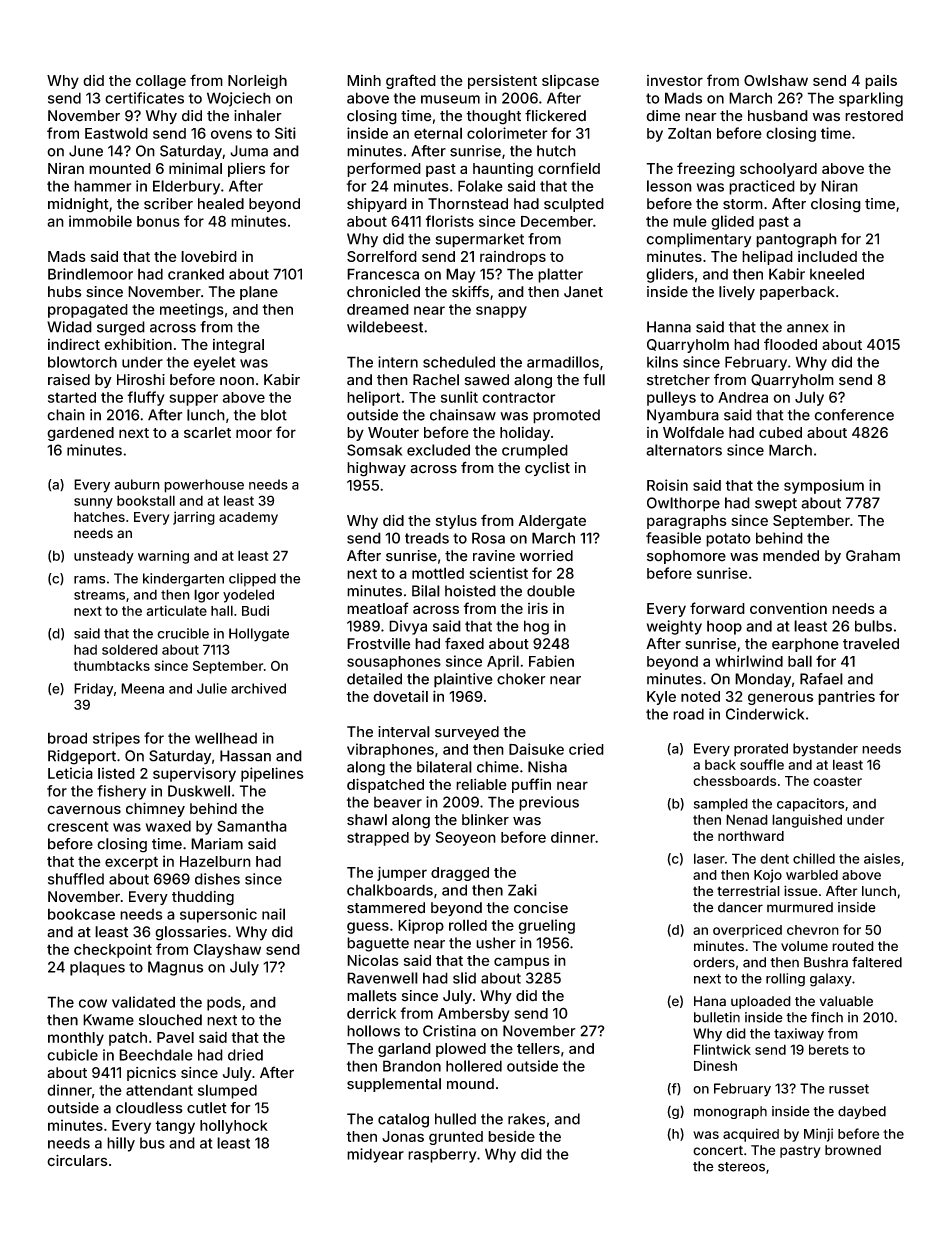 This page has width=952, height=1233. What do you see at coordinates (161, 82) in the page?
I see `collage` at bounding box center [161, 82].
